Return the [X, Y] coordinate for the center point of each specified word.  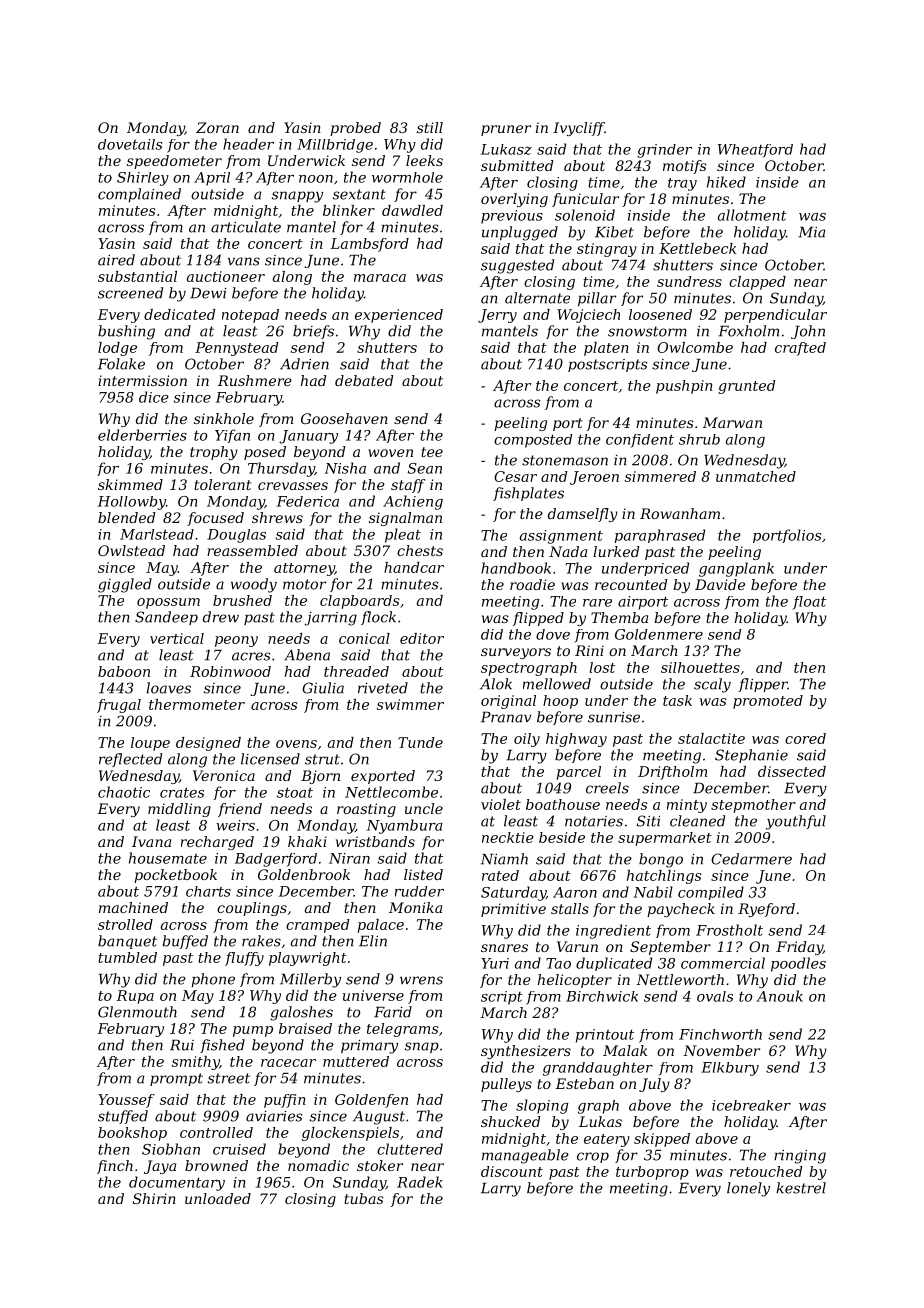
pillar [597, 299]
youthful [796, 822]
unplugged [520, 233]
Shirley [143, 179]
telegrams [402, 1030]
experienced [399, 316]
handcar [414, 567]
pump [253, 1031]
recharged [217, 843]
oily [527, 740]
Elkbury [730, 1069]
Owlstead [131, 550]
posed [265, 453]
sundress [689, 281]
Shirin [154, 1198]
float [809, 603]
